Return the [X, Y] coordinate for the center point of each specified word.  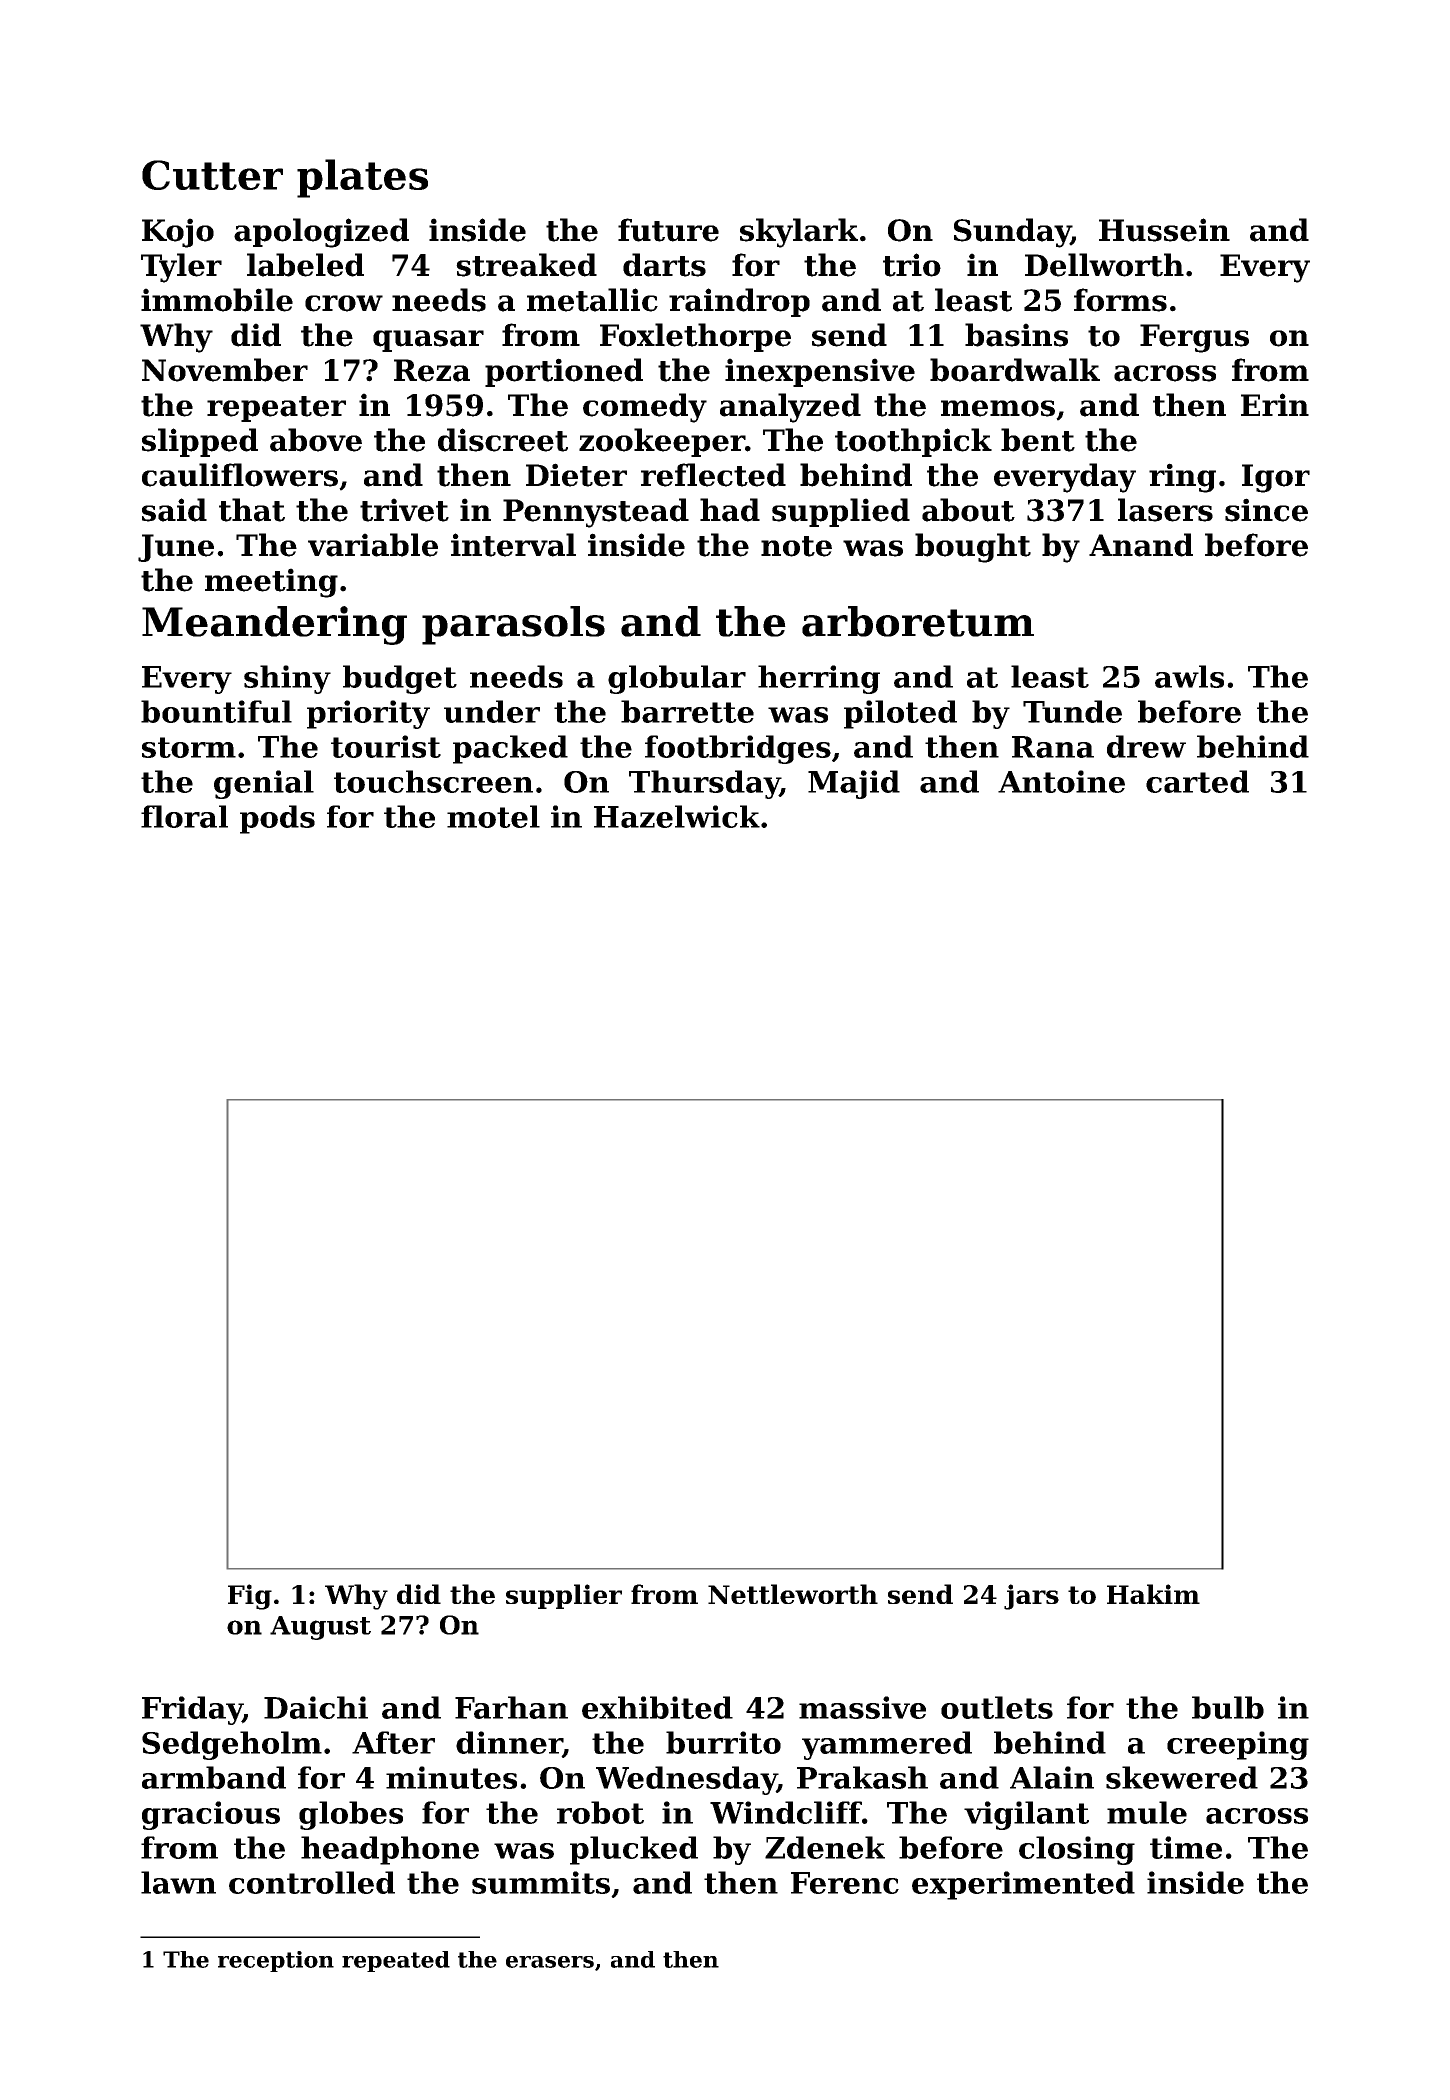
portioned [564, 372]
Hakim [1153, 1594]
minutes [451, 1777]
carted [1197, 781]
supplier [564, 1596]
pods [277, 819]
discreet [503, 440]
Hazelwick [677, 816]
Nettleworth [793, 1594]
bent [1038, 440]
